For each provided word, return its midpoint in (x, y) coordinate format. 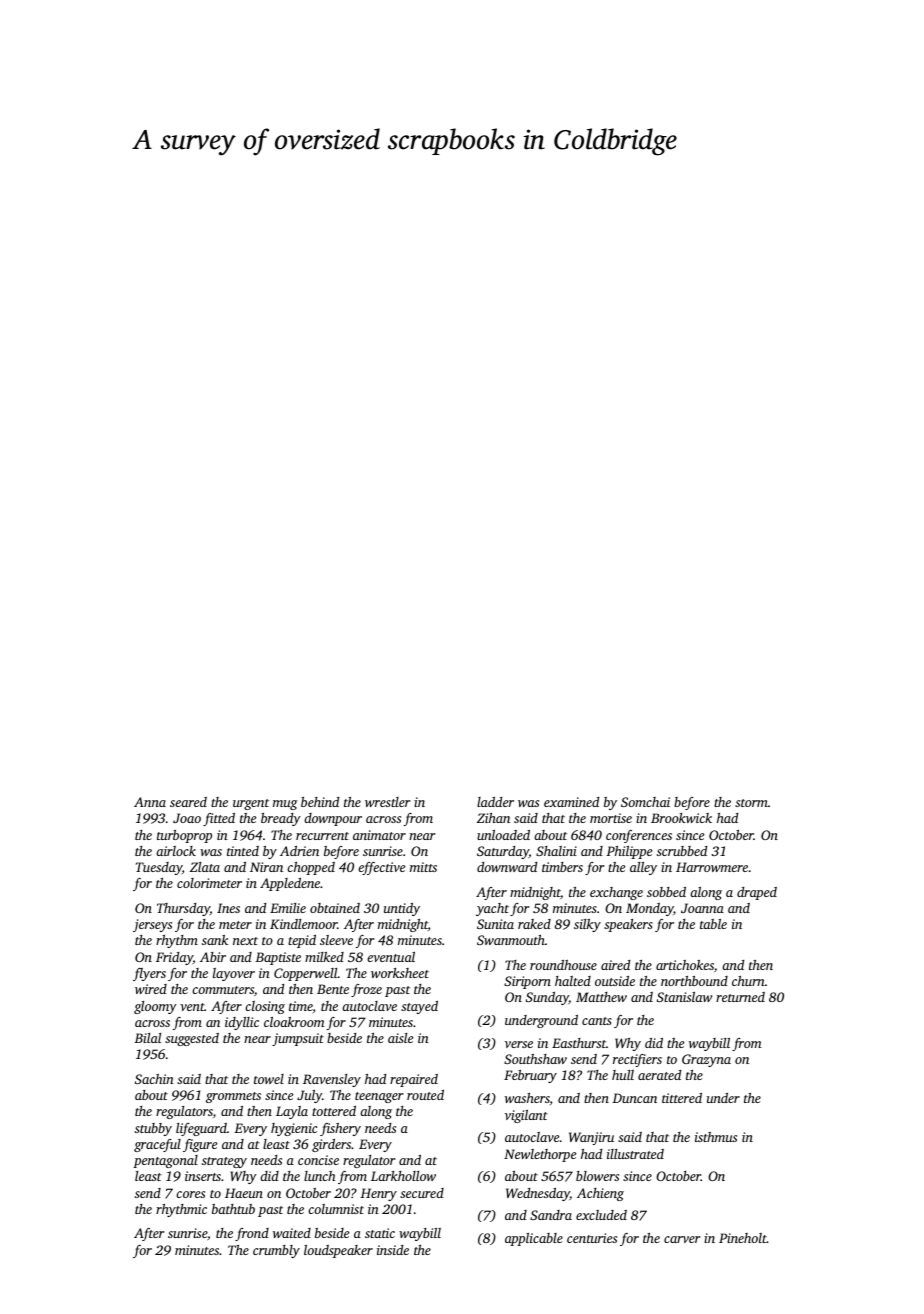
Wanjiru (591, 1138)
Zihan (493, 818)
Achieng (600, 1194)
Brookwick (681, 818)
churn (748, 981)
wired (151, 989)
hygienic (294, 1129)
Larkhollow (403, 1176)
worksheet (400, 973)
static (380, 1233)
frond (252, 1234)
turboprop (184, 836)
